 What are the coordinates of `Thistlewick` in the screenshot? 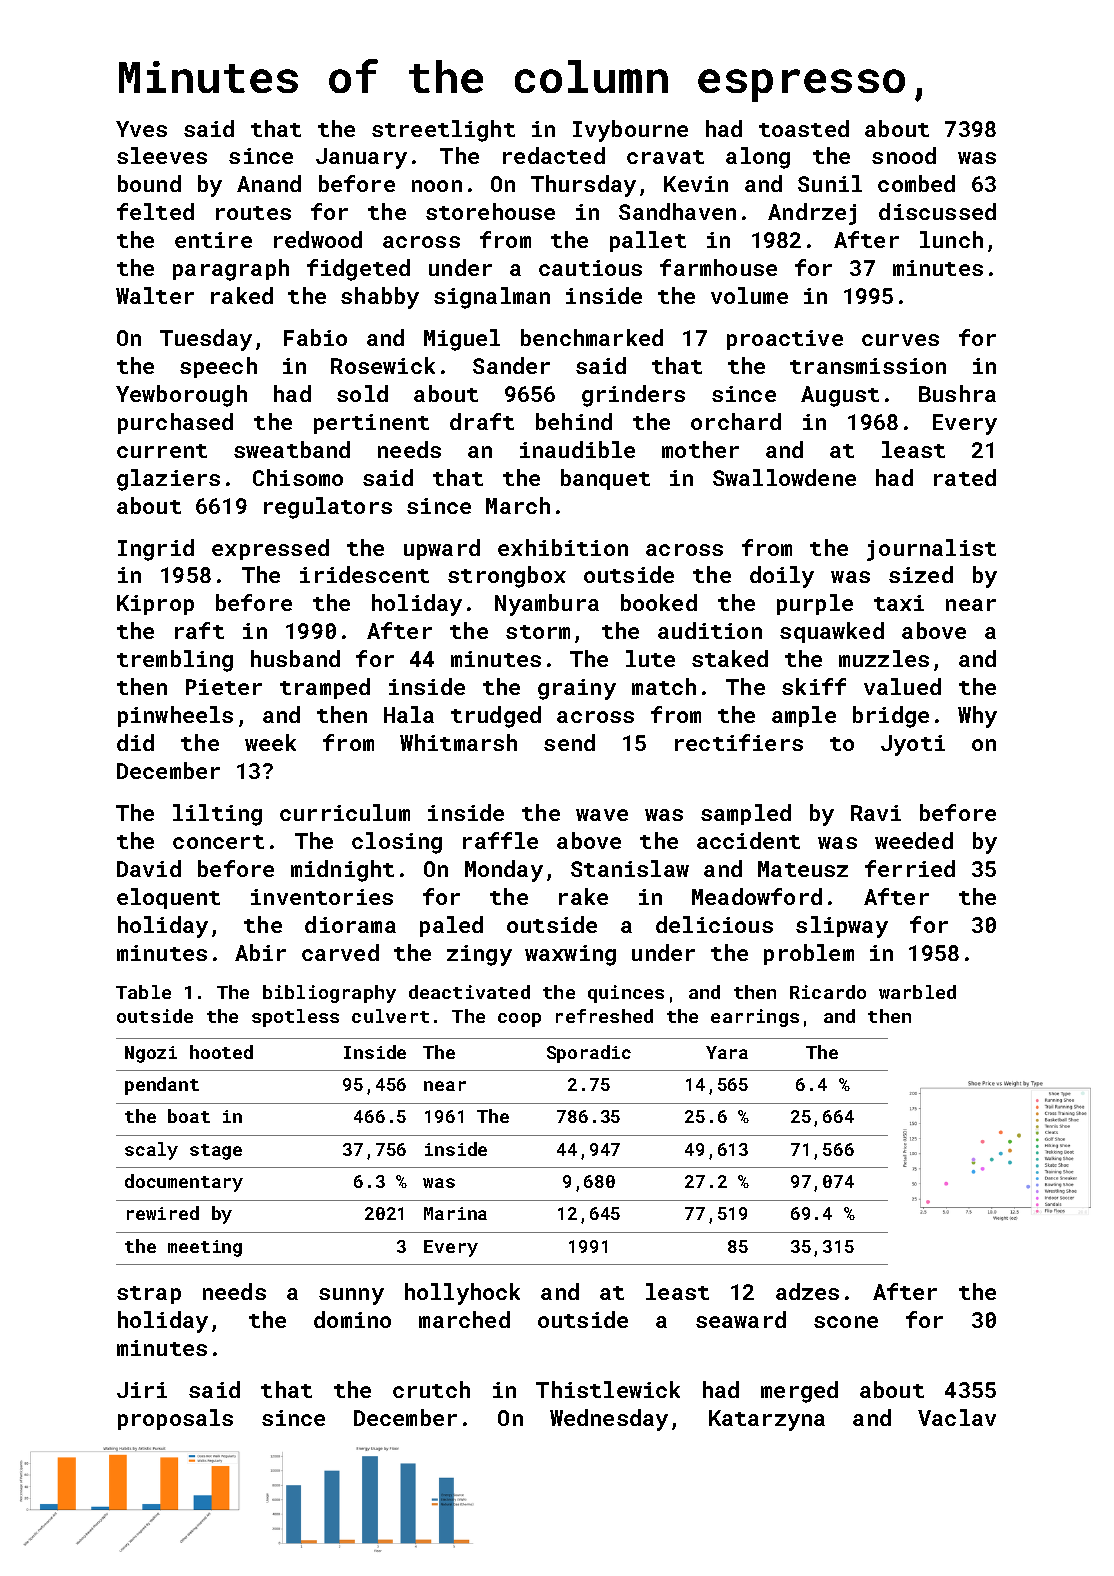 It's located at (608, 1389).
